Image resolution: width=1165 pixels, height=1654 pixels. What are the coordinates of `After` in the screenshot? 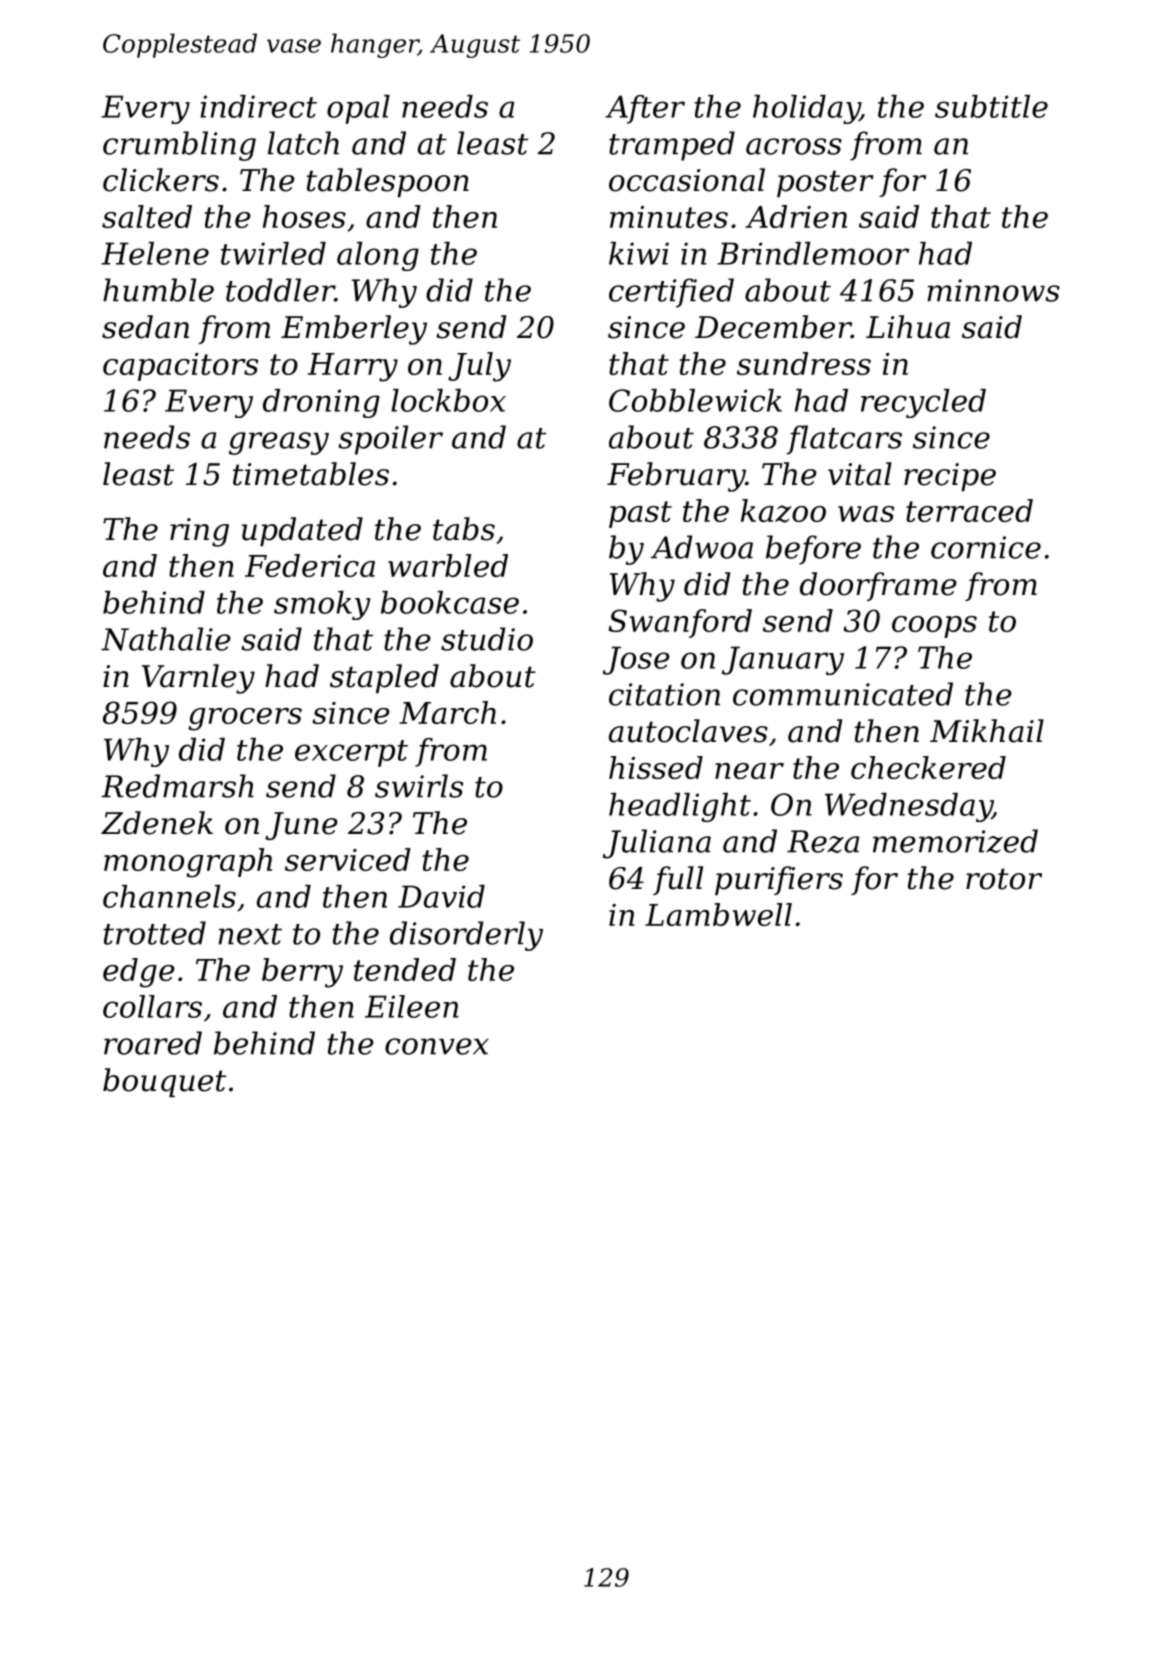 It's located at (645, 109).
